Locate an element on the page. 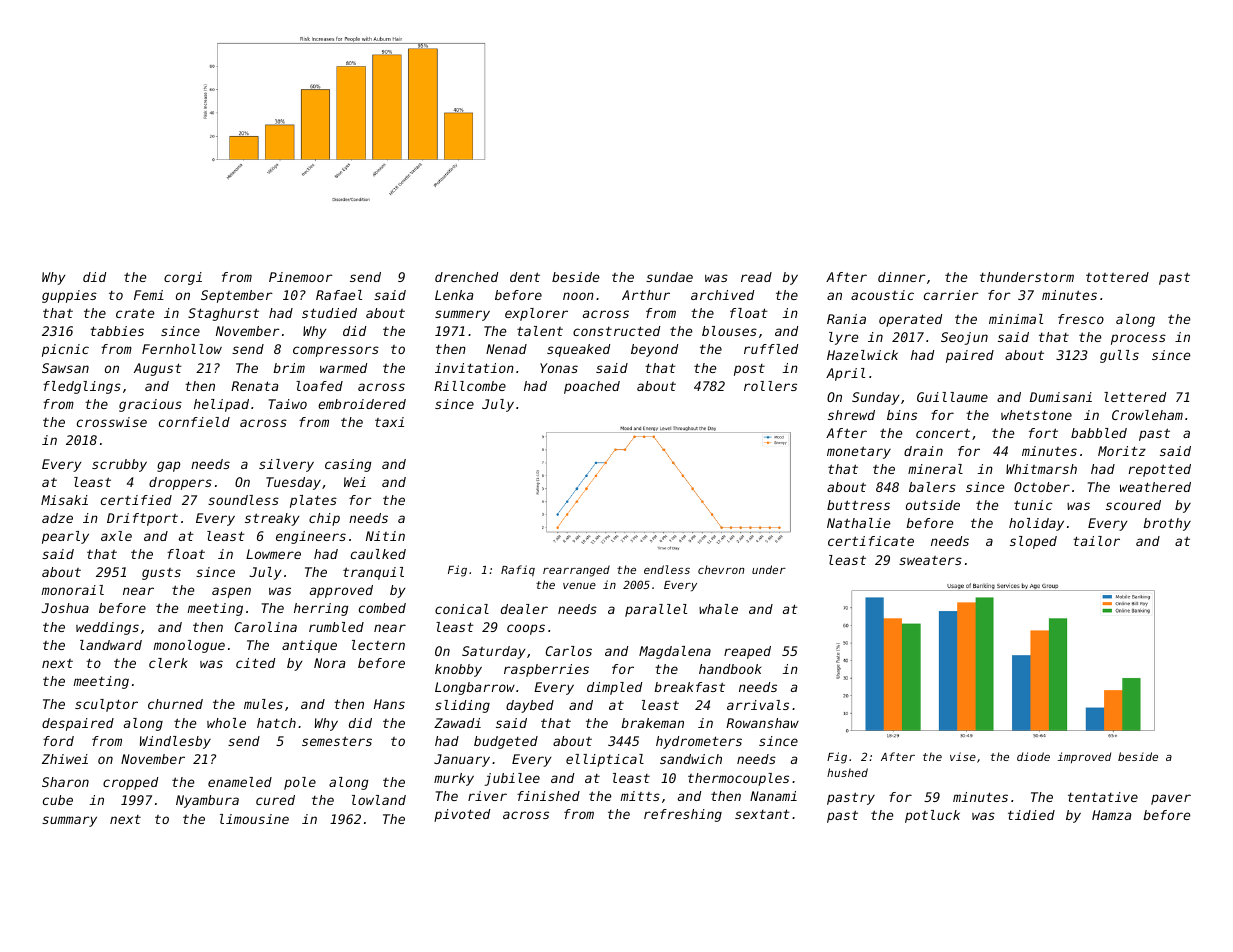  reaped is located at coordinates (747, 652).
